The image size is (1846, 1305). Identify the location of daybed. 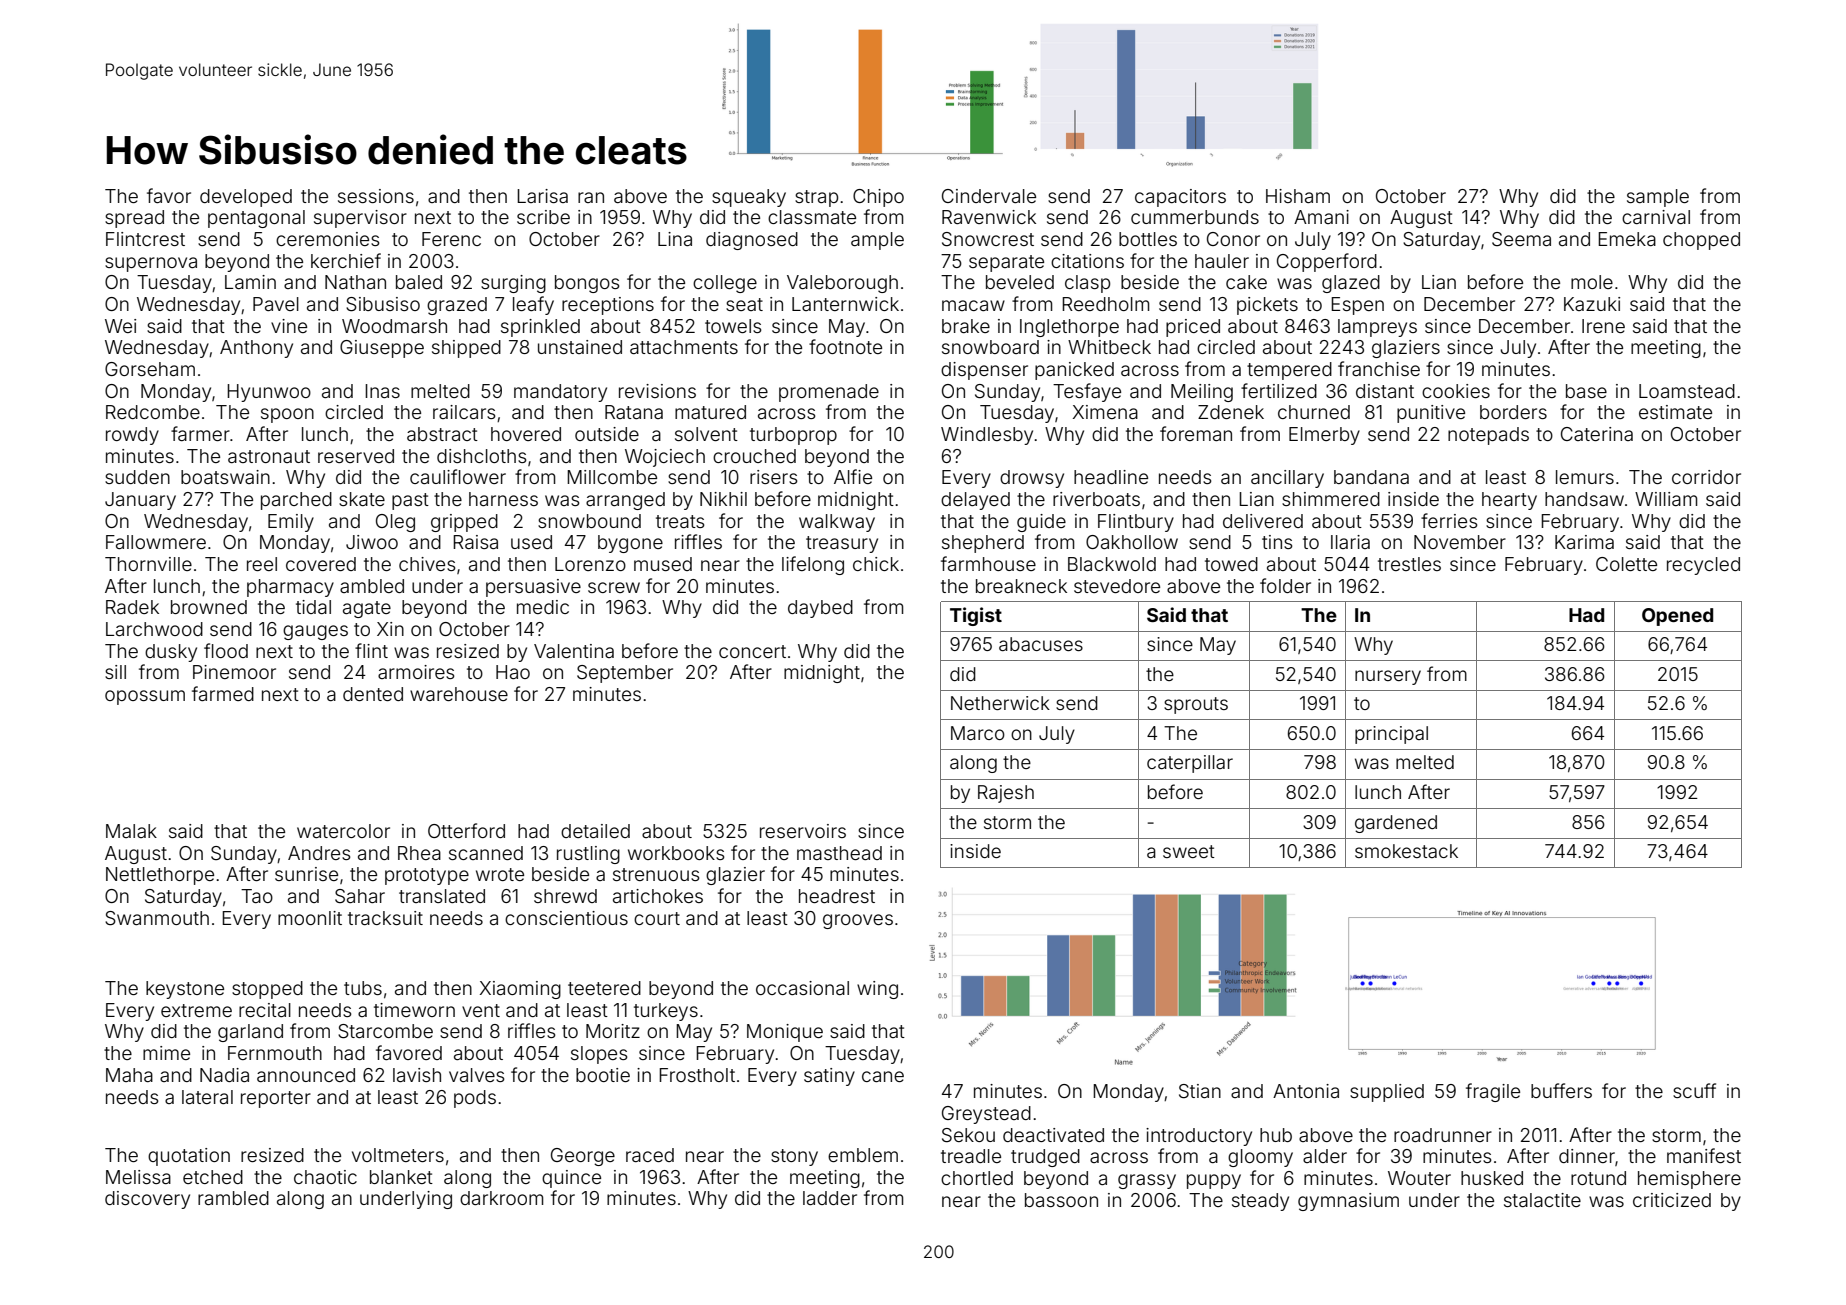
(820, 609).
